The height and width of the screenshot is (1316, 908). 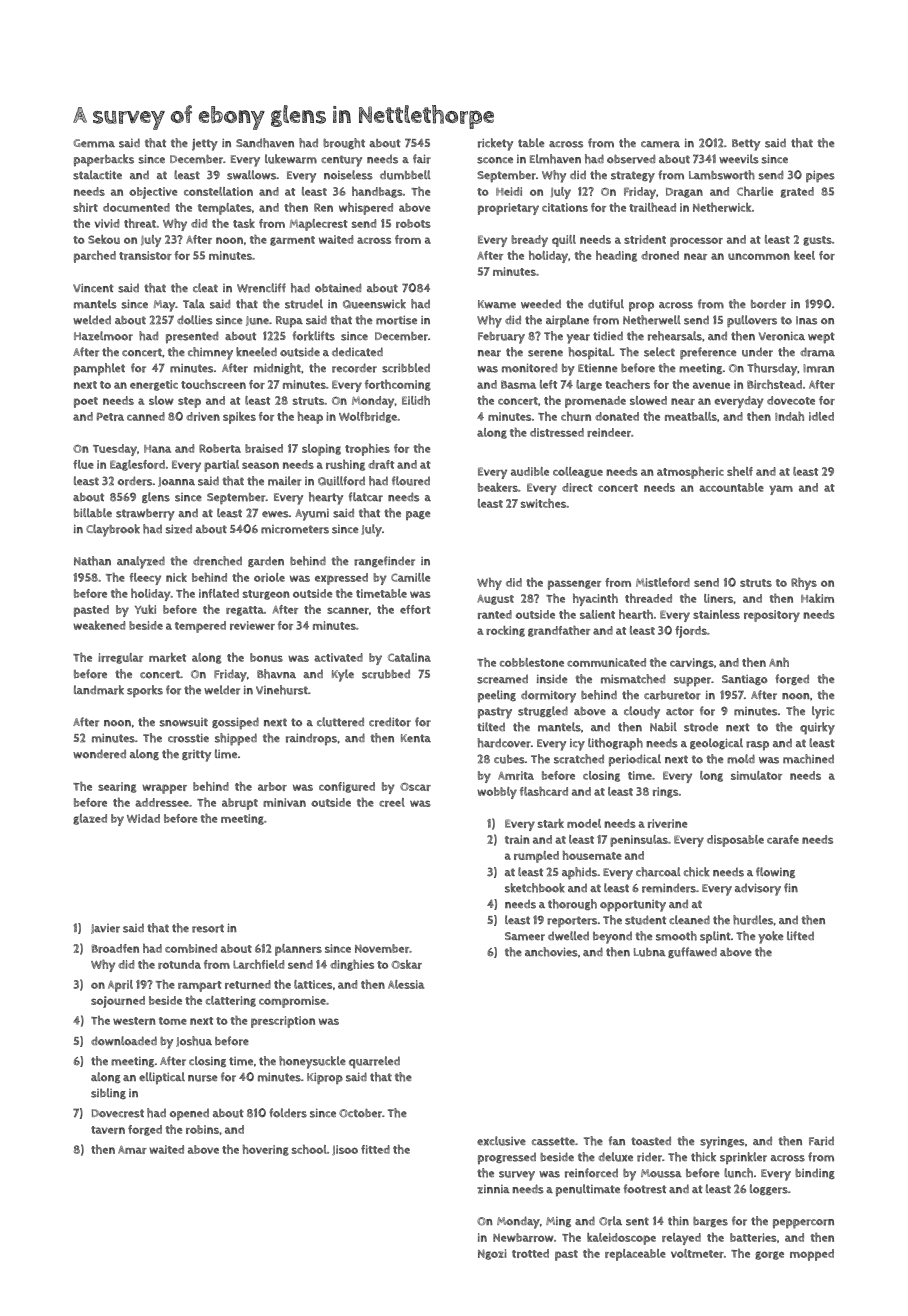 What do you see at coordinates (390, 722) in the screenshot?
I see `creditor` at bounding box center [390, 722].
